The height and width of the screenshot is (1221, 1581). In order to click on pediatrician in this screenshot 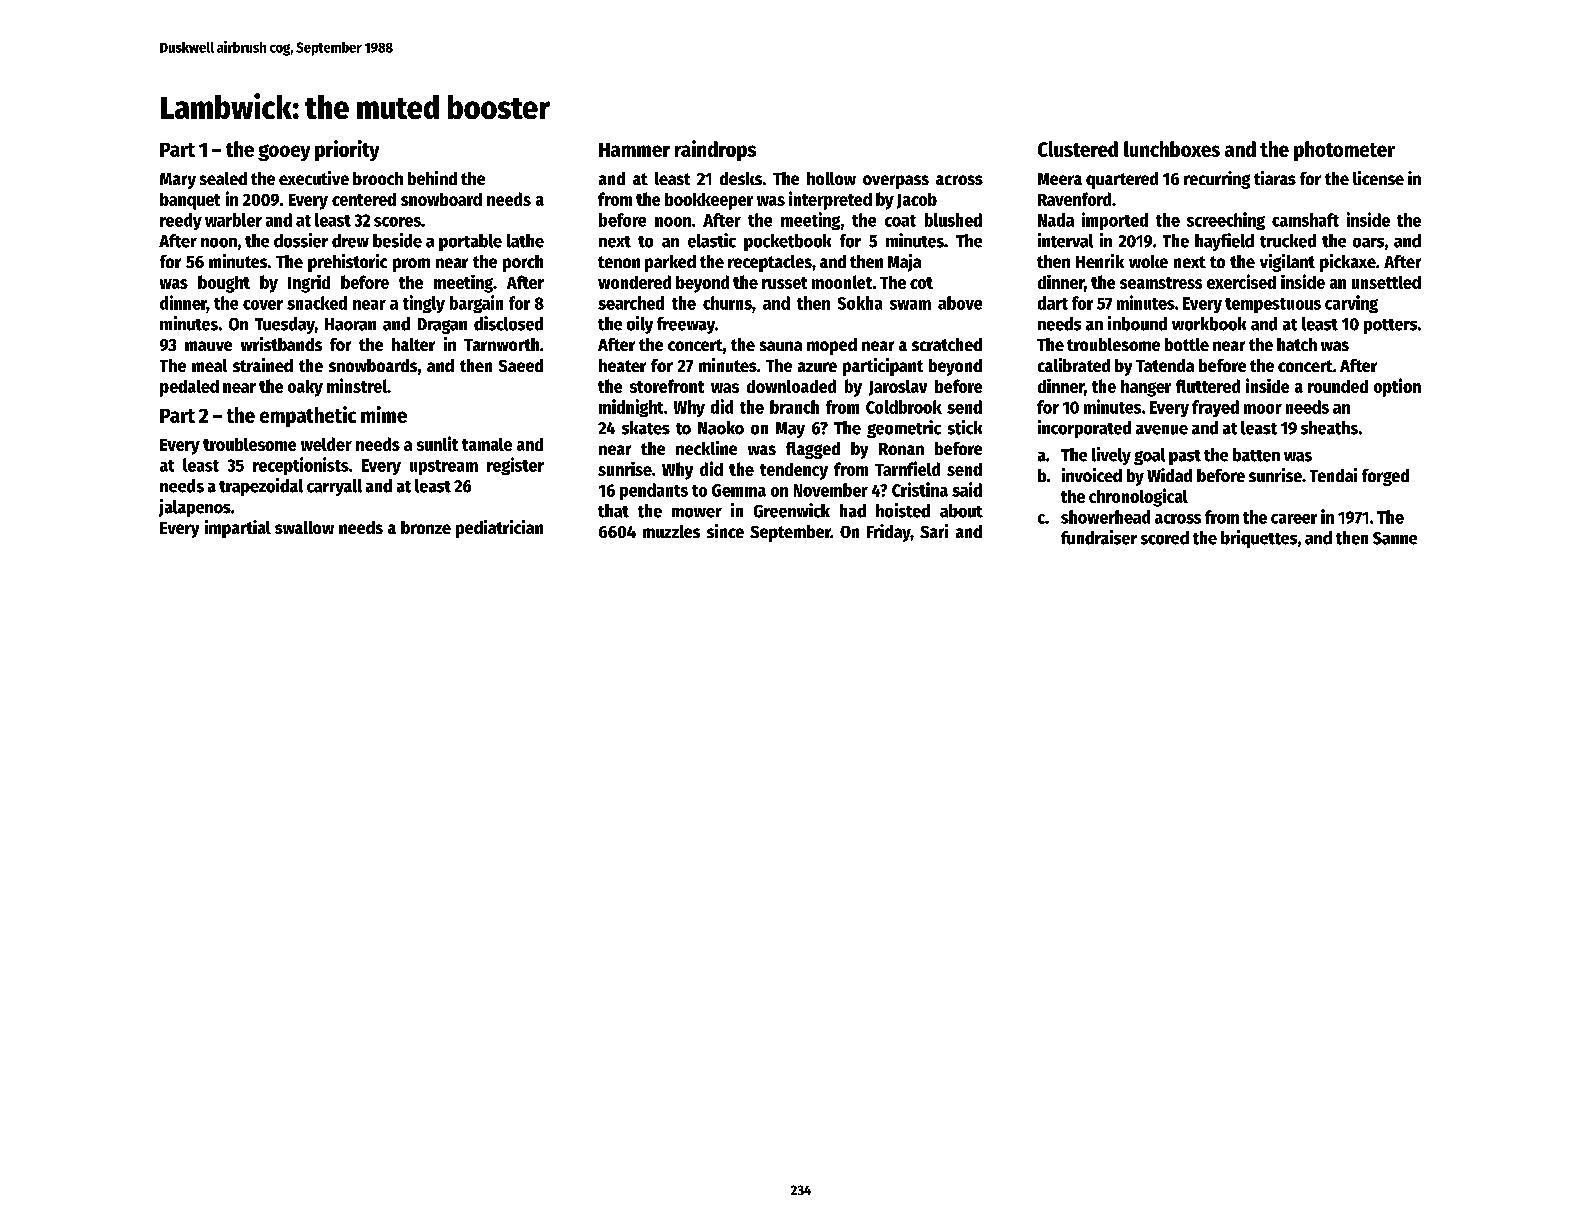, I will do `click(499, 529)`.
